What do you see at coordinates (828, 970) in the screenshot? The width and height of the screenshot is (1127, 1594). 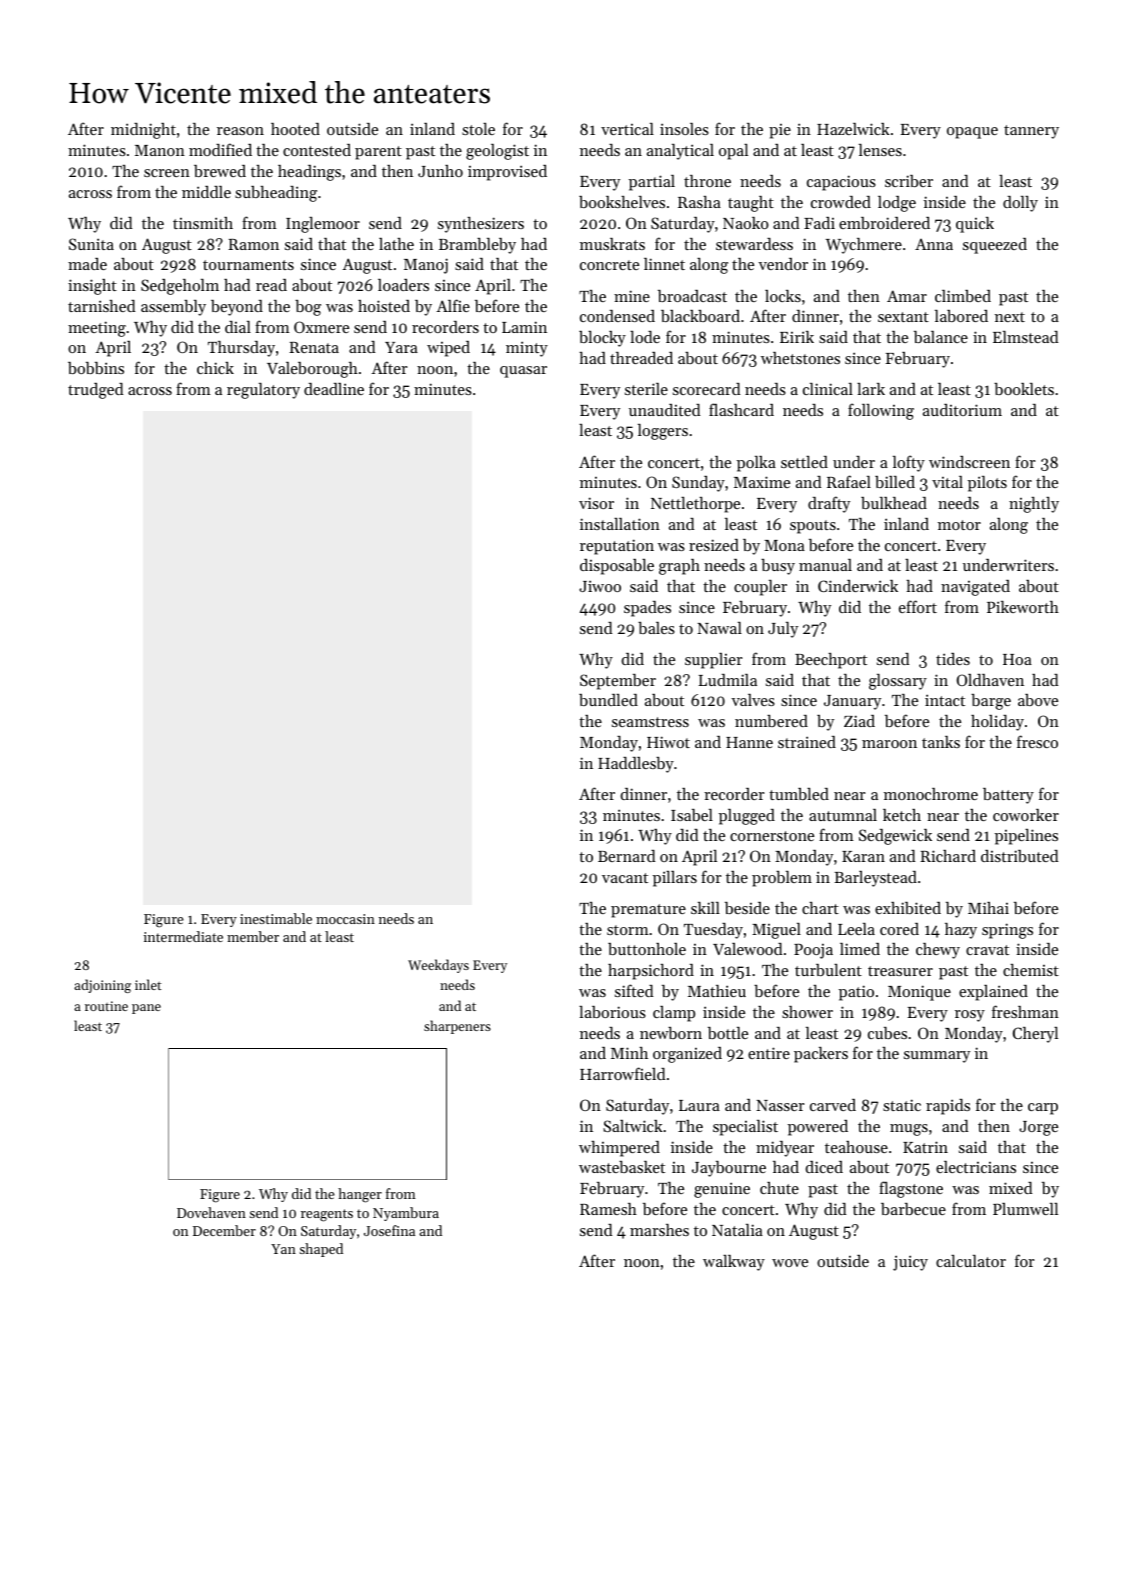 I see `turbulent` at bounding box center [828, 970].
